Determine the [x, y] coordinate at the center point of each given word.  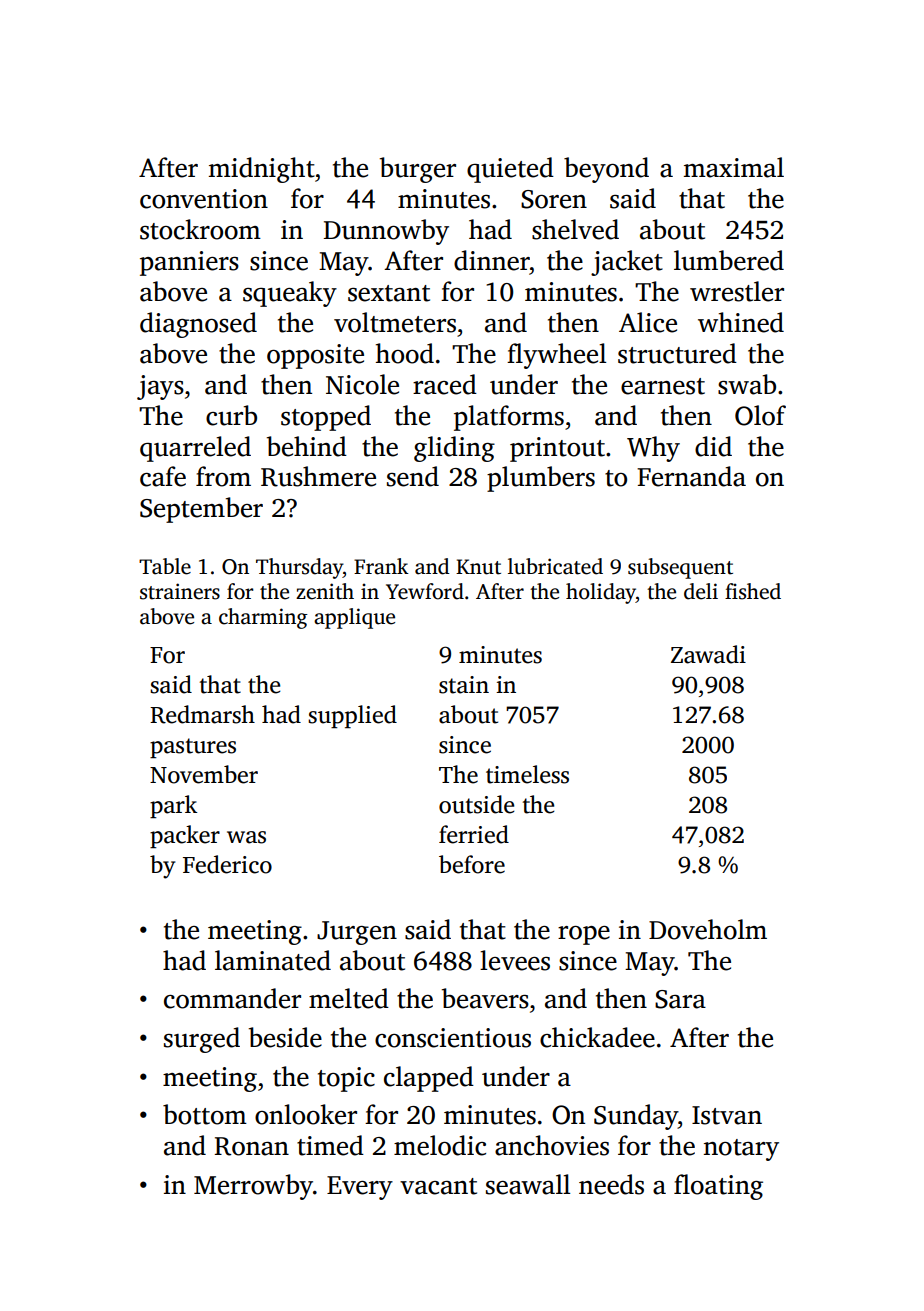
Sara [680, 999]
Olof [760, 415]
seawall [528, 1184]
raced [445, 384]
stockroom [200, 229]
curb [231, 415]
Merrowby [253, 1187]
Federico [227, 864]
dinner [492, 260]
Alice [648, 322]
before [472, 864]
